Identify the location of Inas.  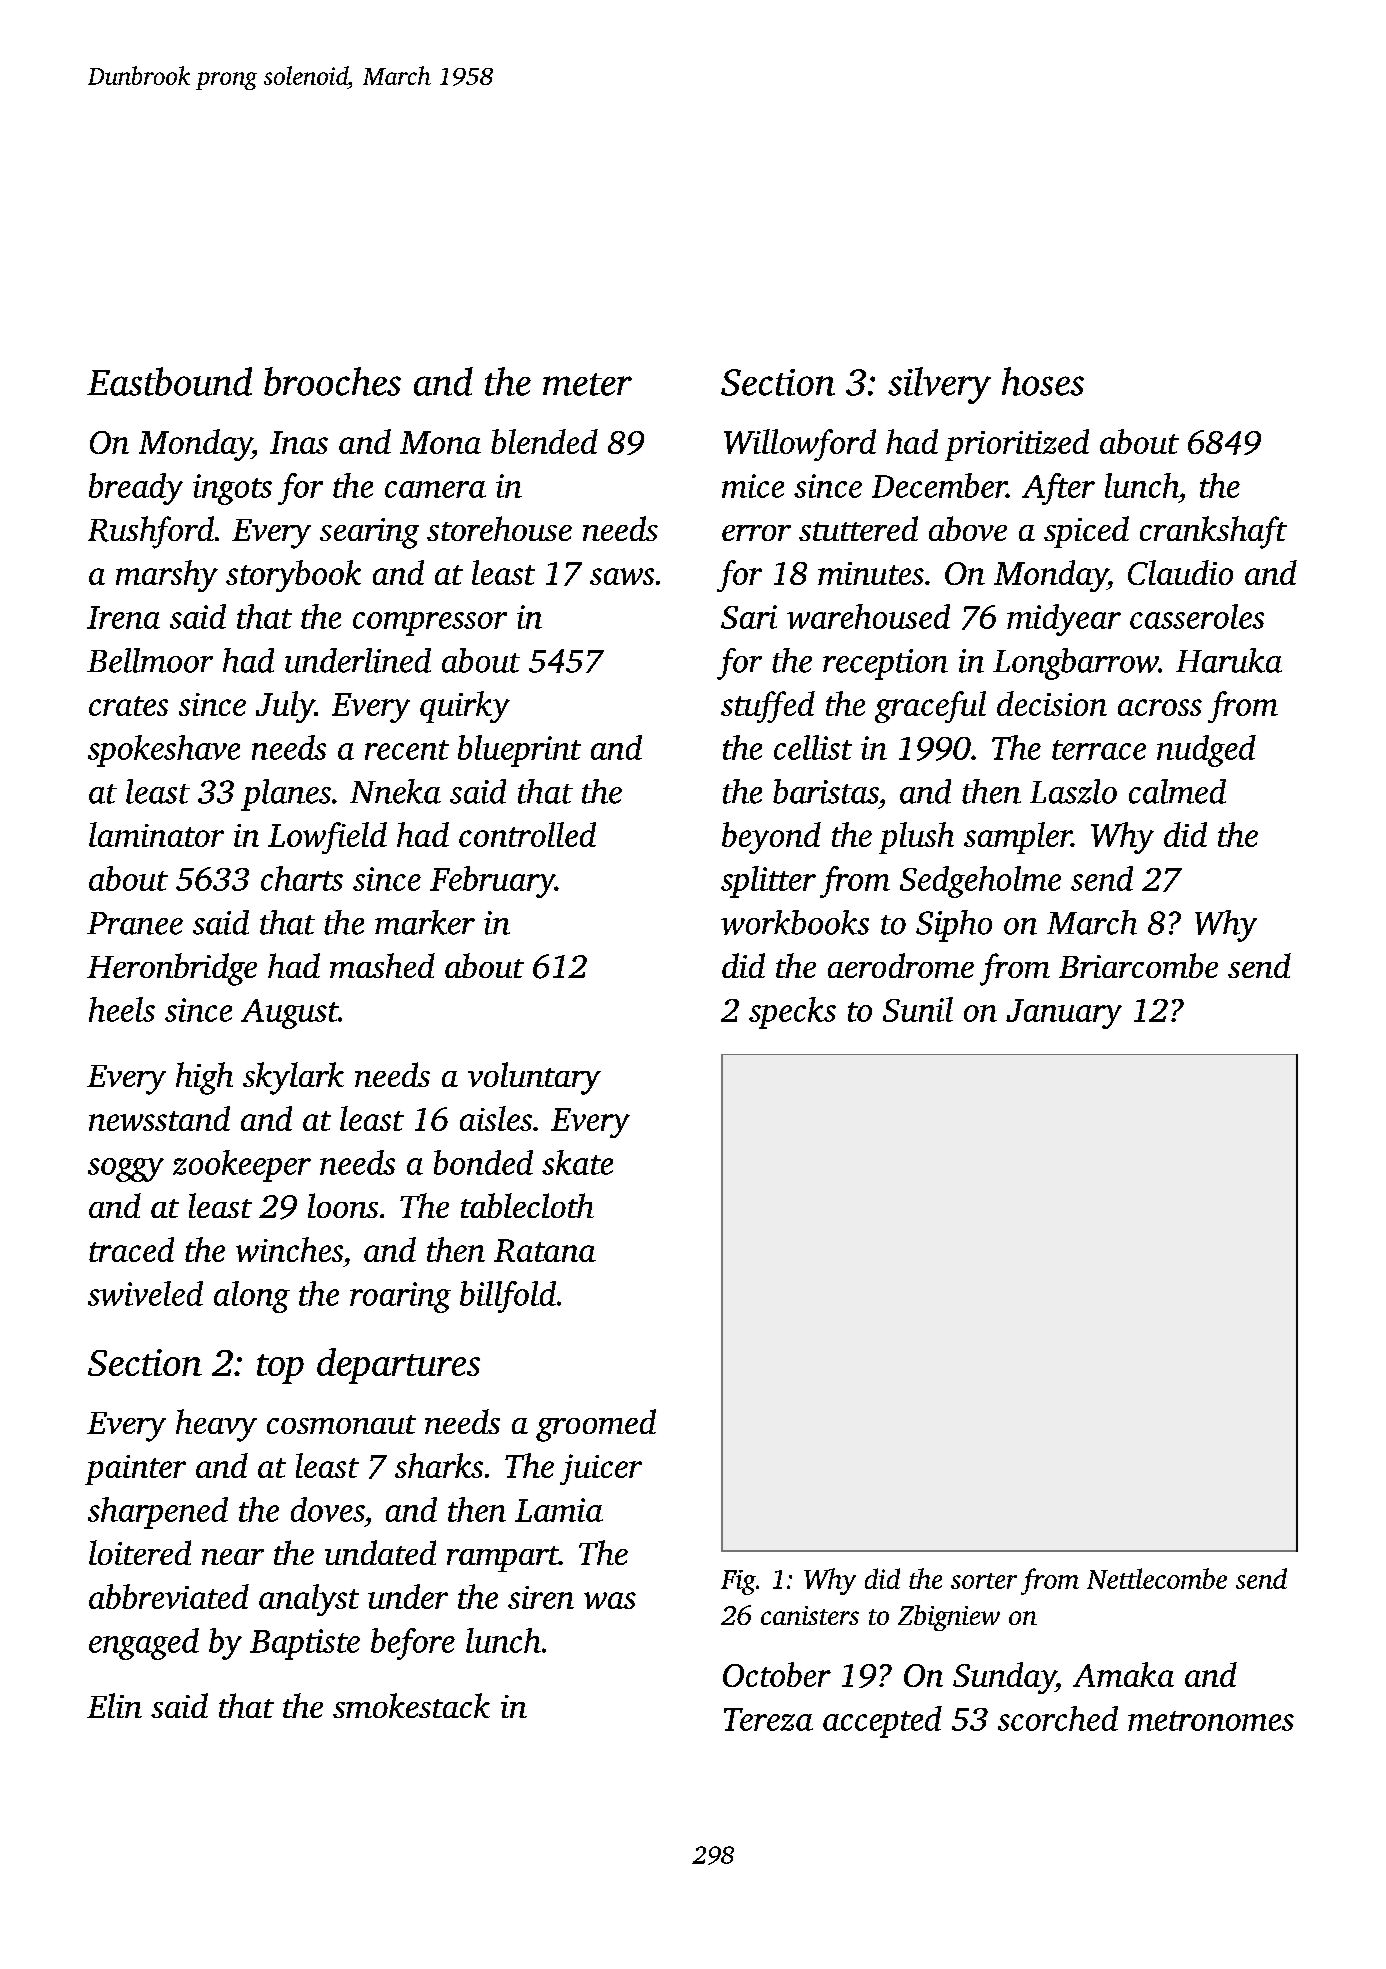
(299, 442).
